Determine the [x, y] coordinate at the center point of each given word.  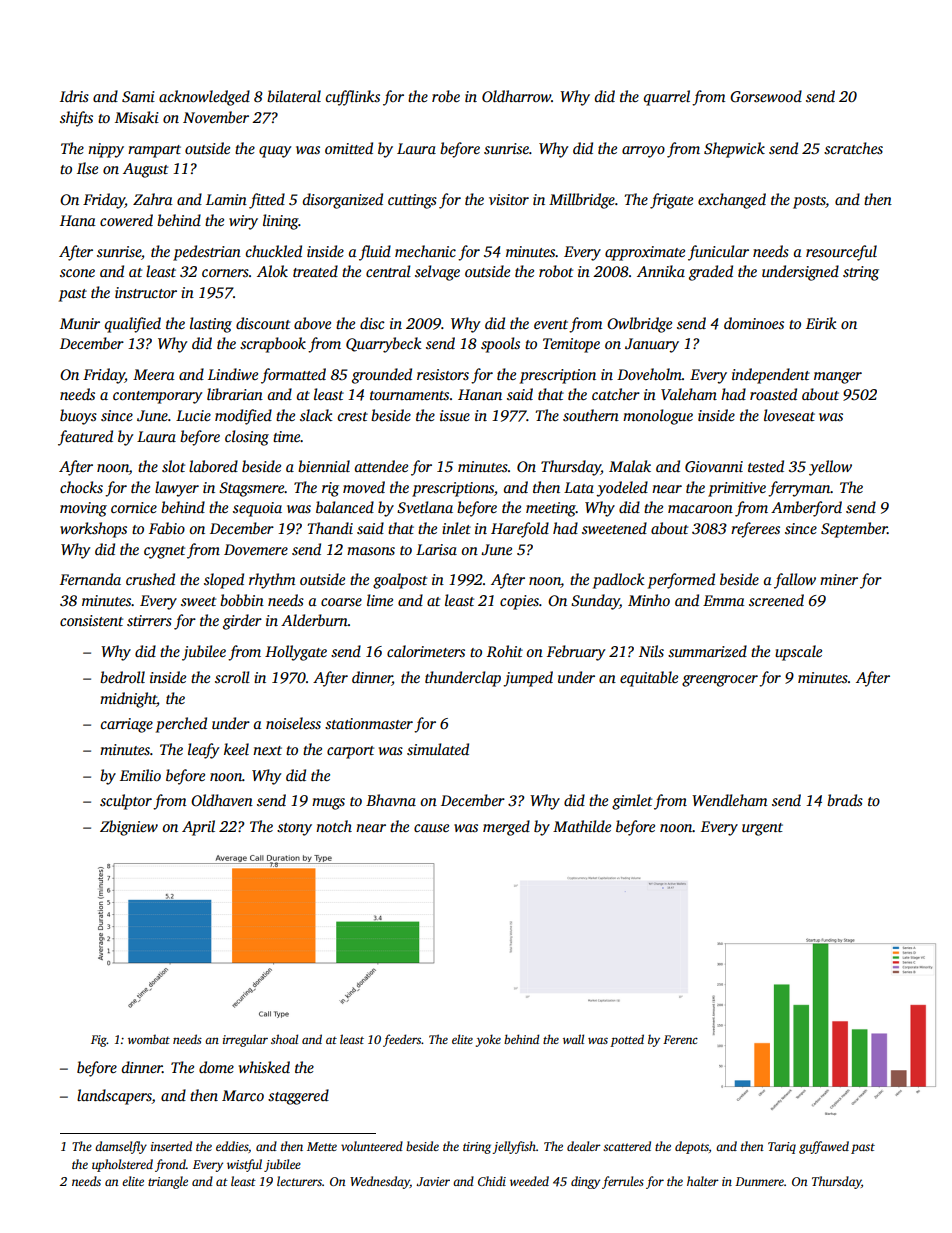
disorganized [343, 201]
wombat [149, 1039]
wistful [244, 1165]
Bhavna [391, 800]
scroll [232, 677]
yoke [488, 1040]
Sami [138, 97]
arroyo [643, 152]
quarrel [667, 98]
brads [845, 800]
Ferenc [680, 1039]
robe [446, 96]
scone [77, 273]
